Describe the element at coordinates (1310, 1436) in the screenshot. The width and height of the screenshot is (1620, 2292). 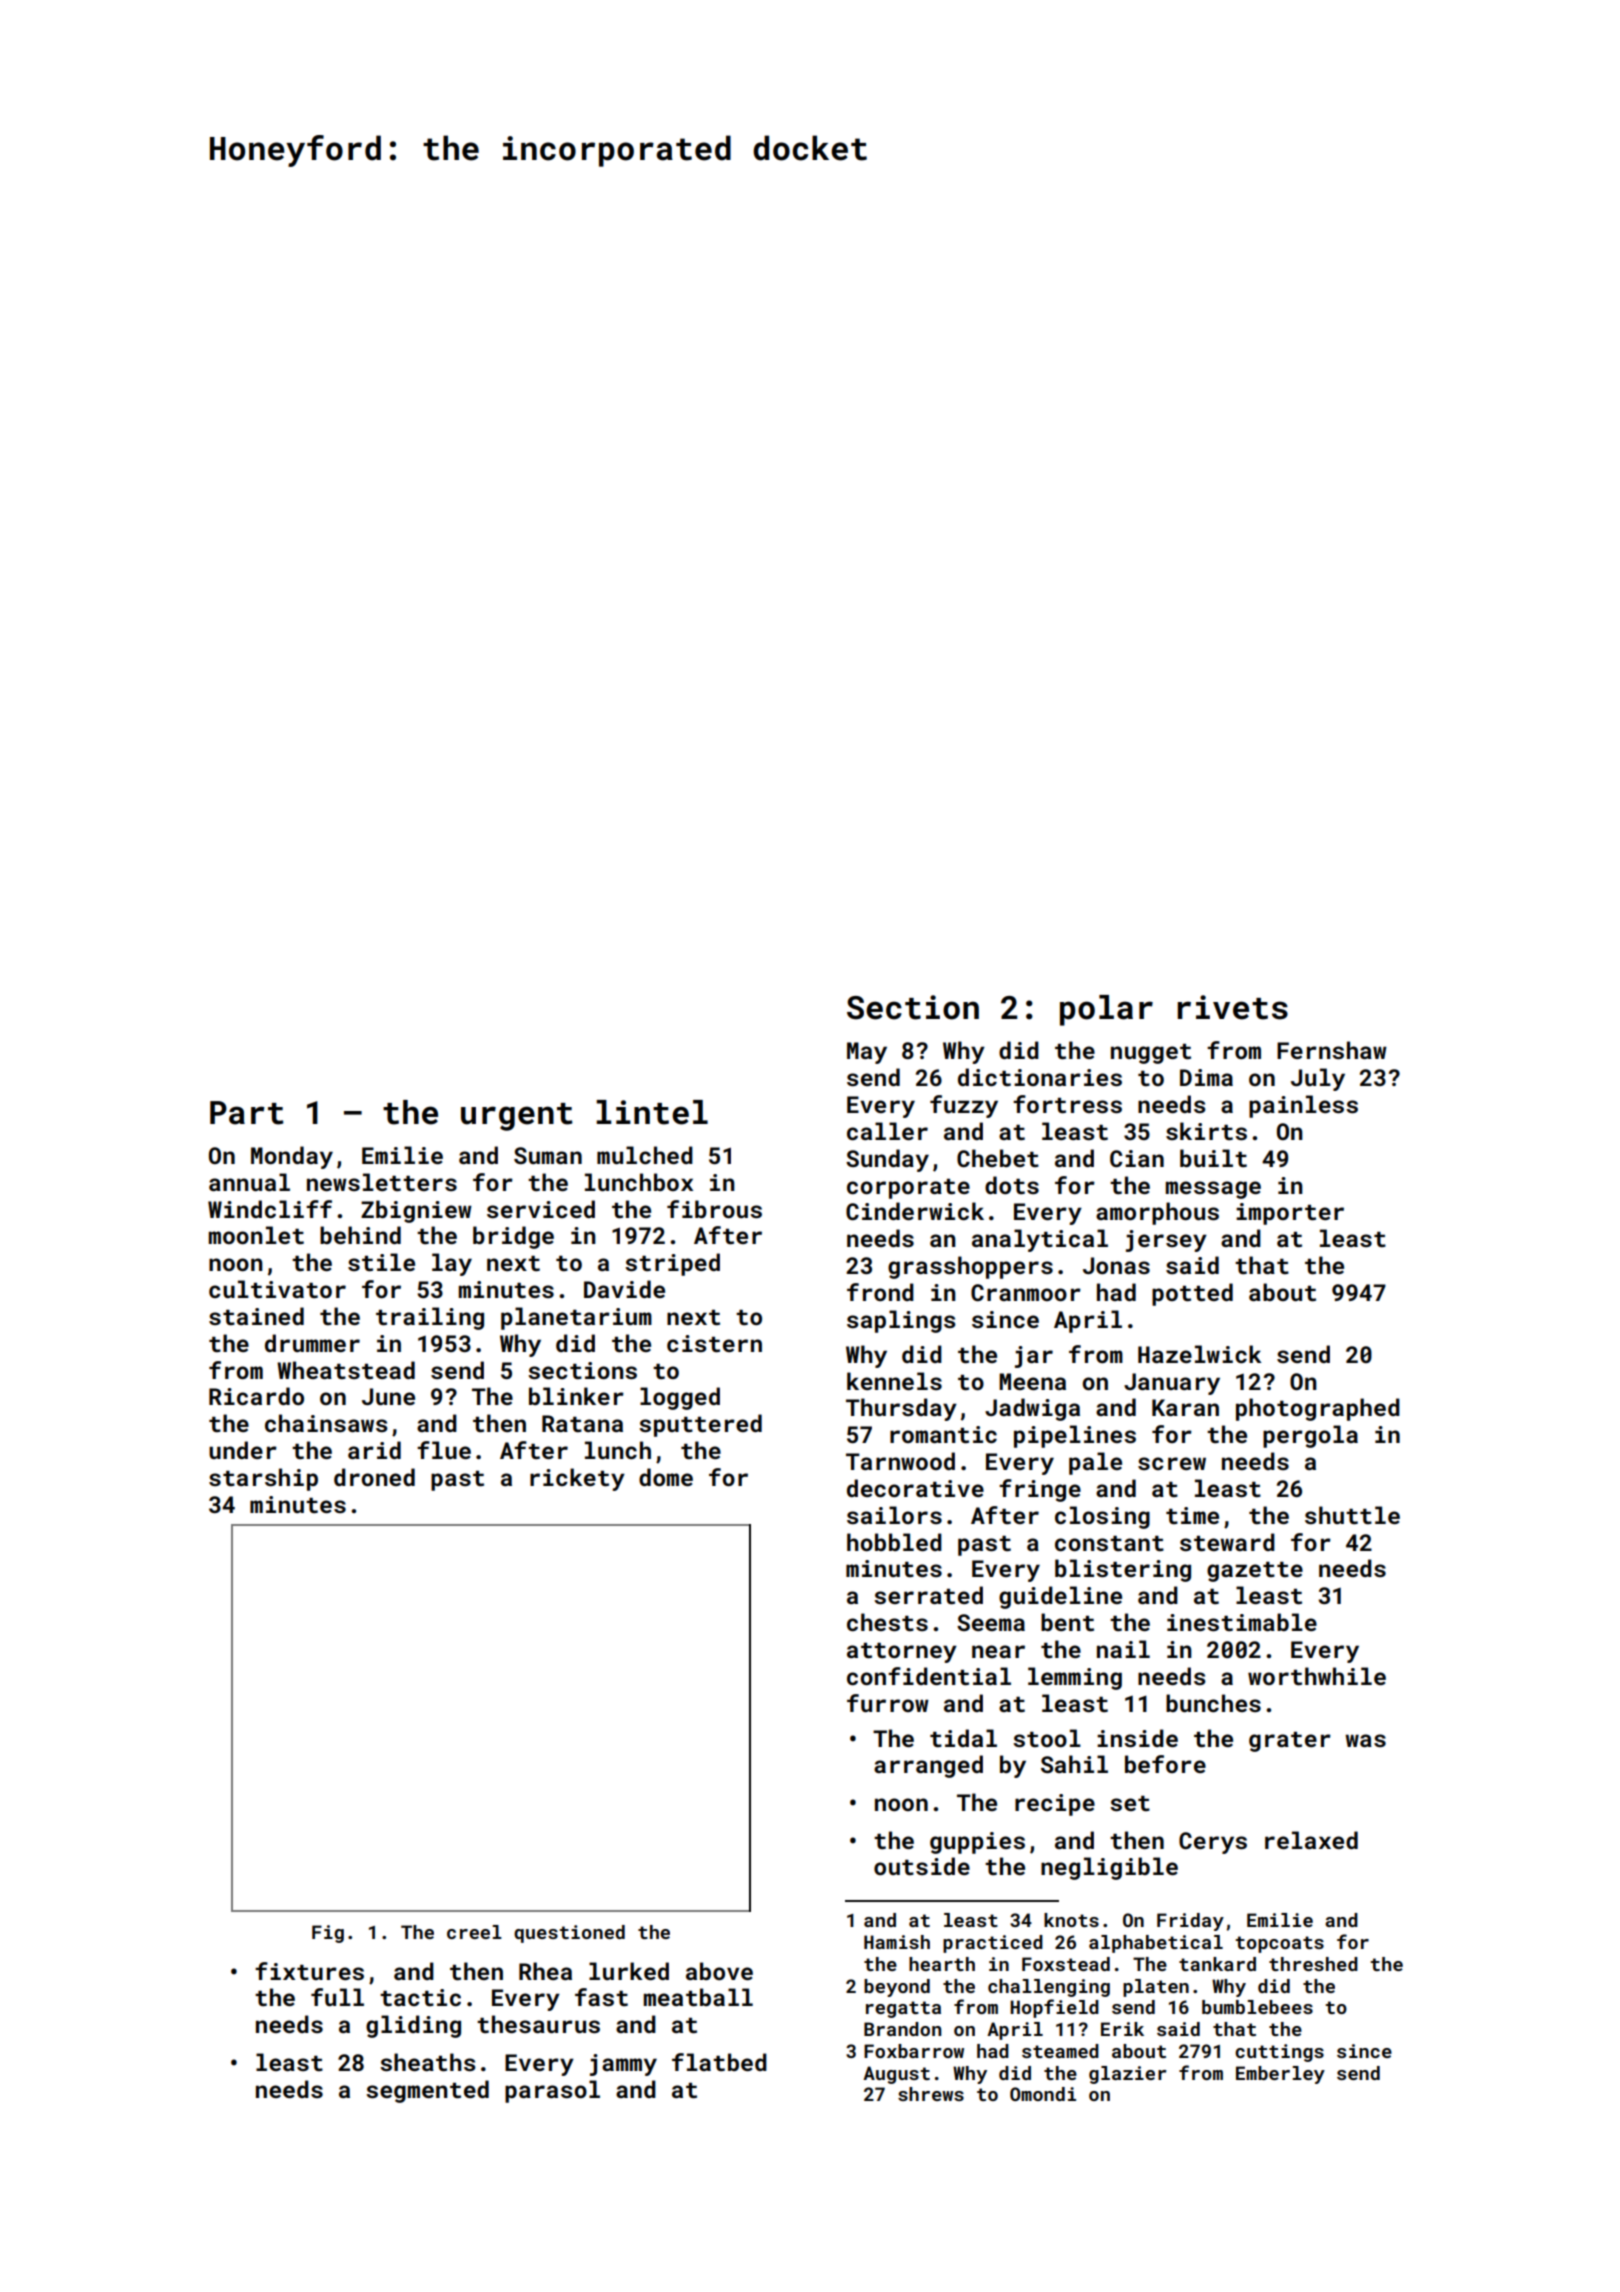
I see `pergola` at that location.
